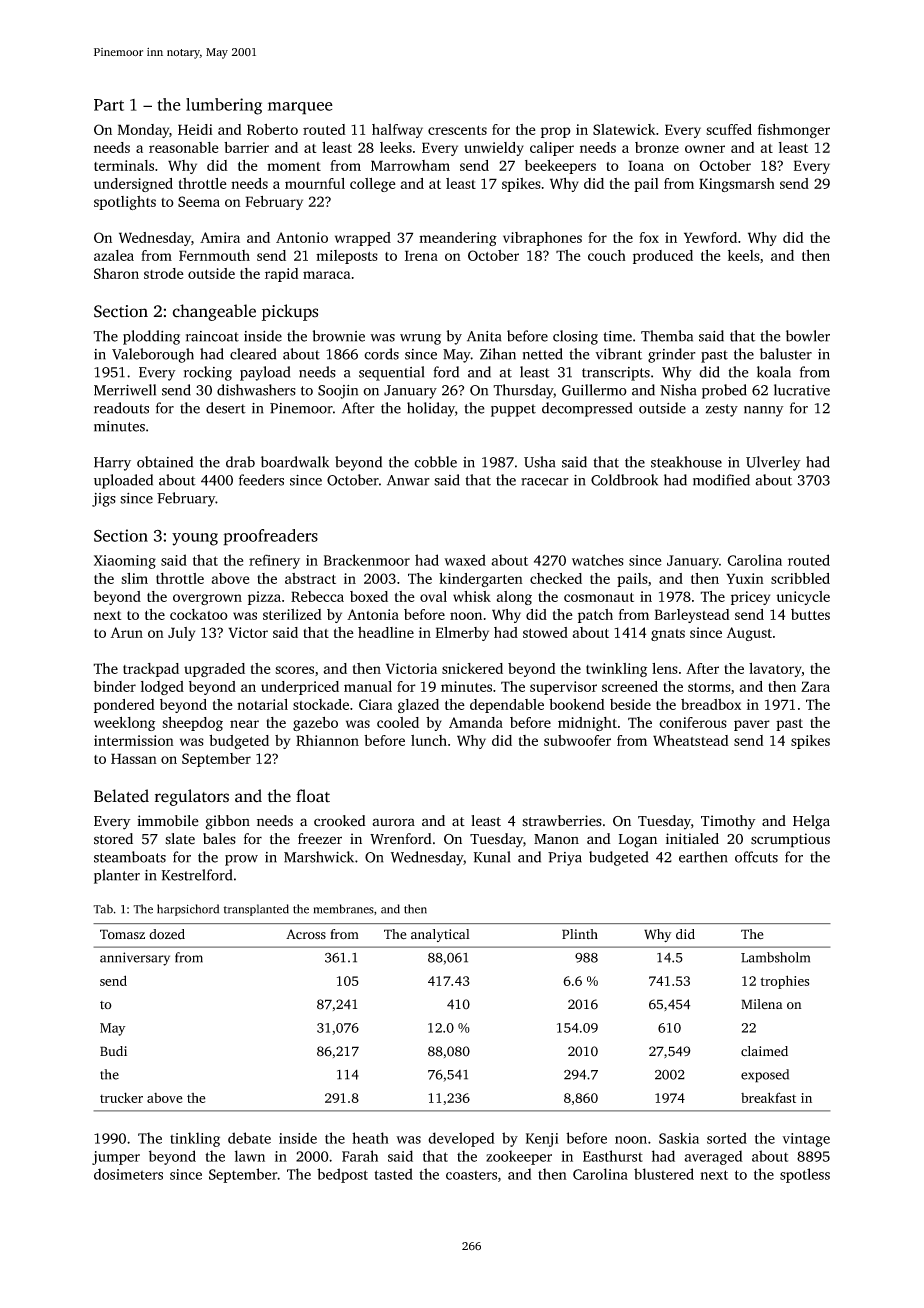  I want to click on offcuts, so click(756, 857).
